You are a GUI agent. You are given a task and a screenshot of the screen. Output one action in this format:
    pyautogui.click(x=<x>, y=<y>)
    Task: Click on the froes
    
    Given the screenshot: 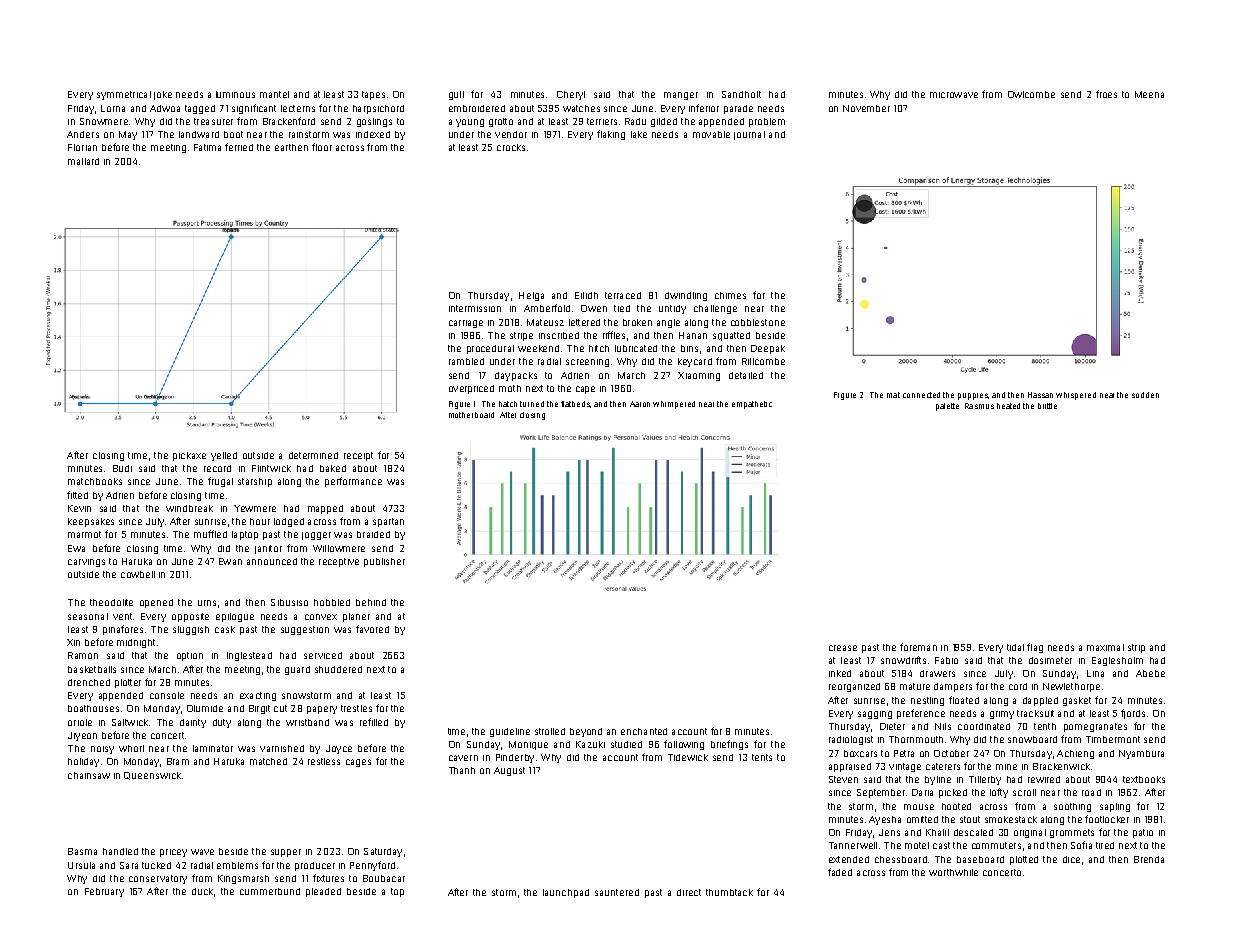 What is the action you would take?
    pyautogui.click(x=1106, y=94)
